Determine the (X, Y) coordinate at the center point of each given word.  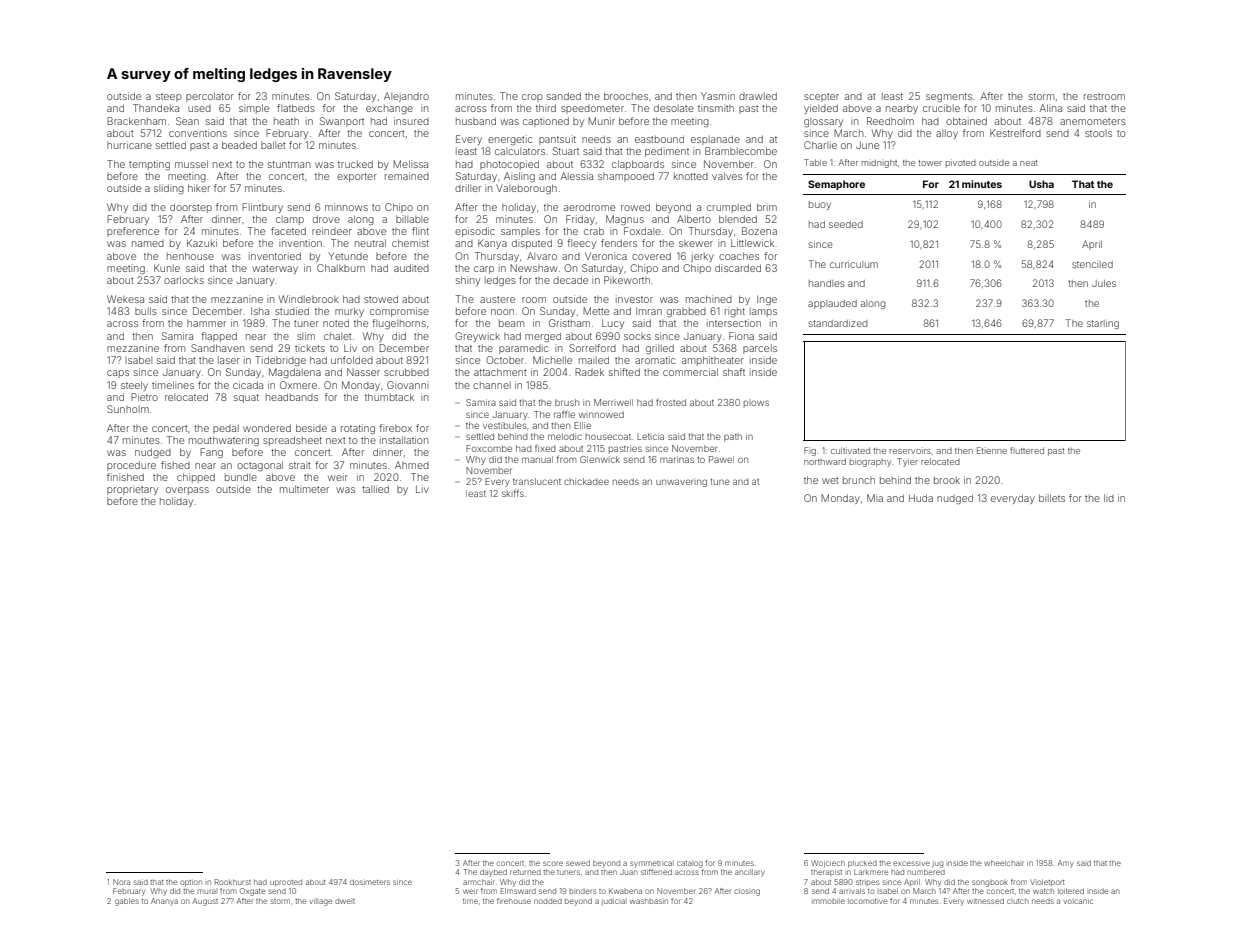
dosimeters (370, 882)
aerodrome (589, 207)
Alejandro (406, 97)
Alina (1051, 108)
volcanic (1078, 901)
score (553, 863)
